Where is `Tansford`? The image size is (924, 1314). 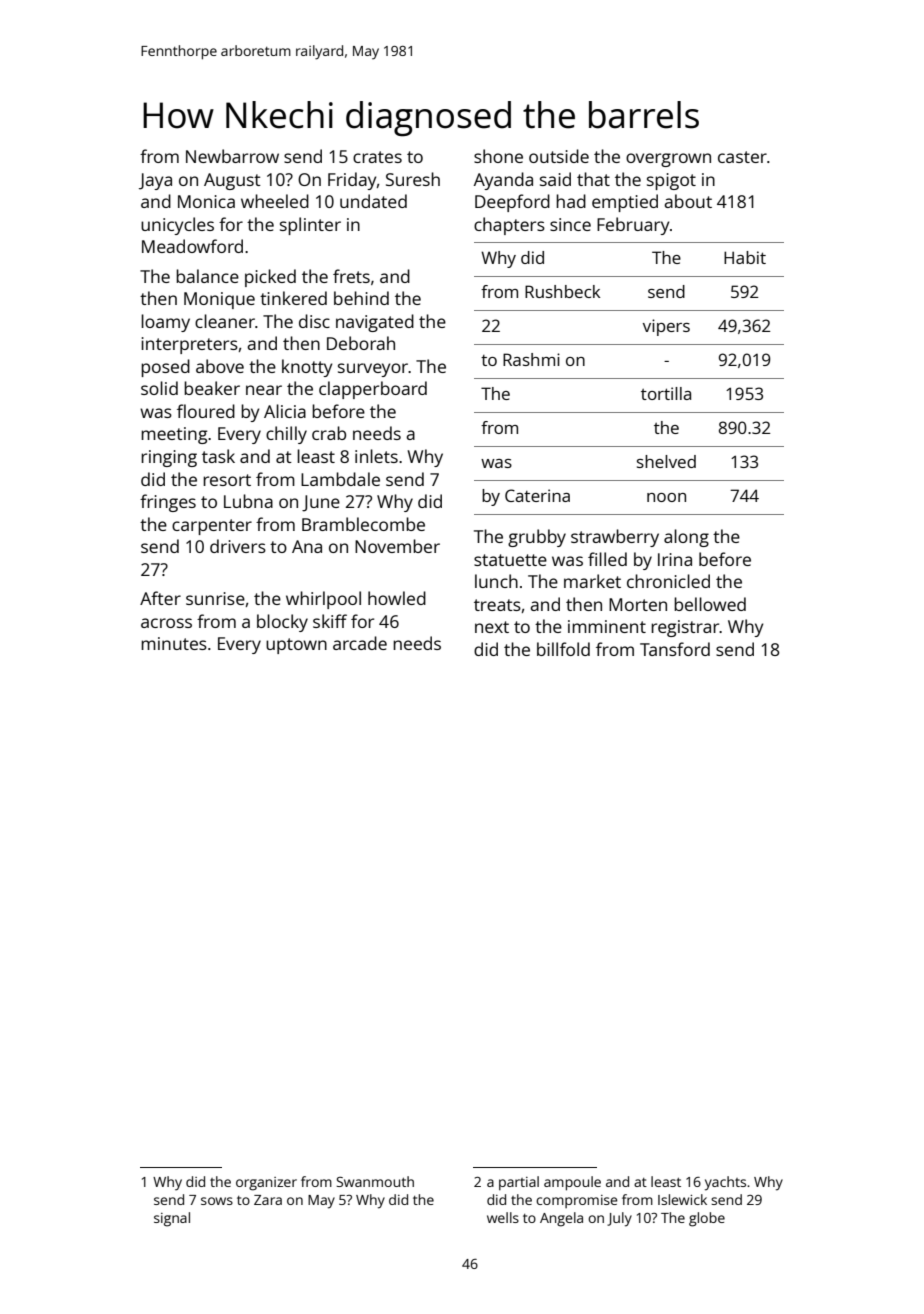
Tansford is located at coordinates (675, 649).
